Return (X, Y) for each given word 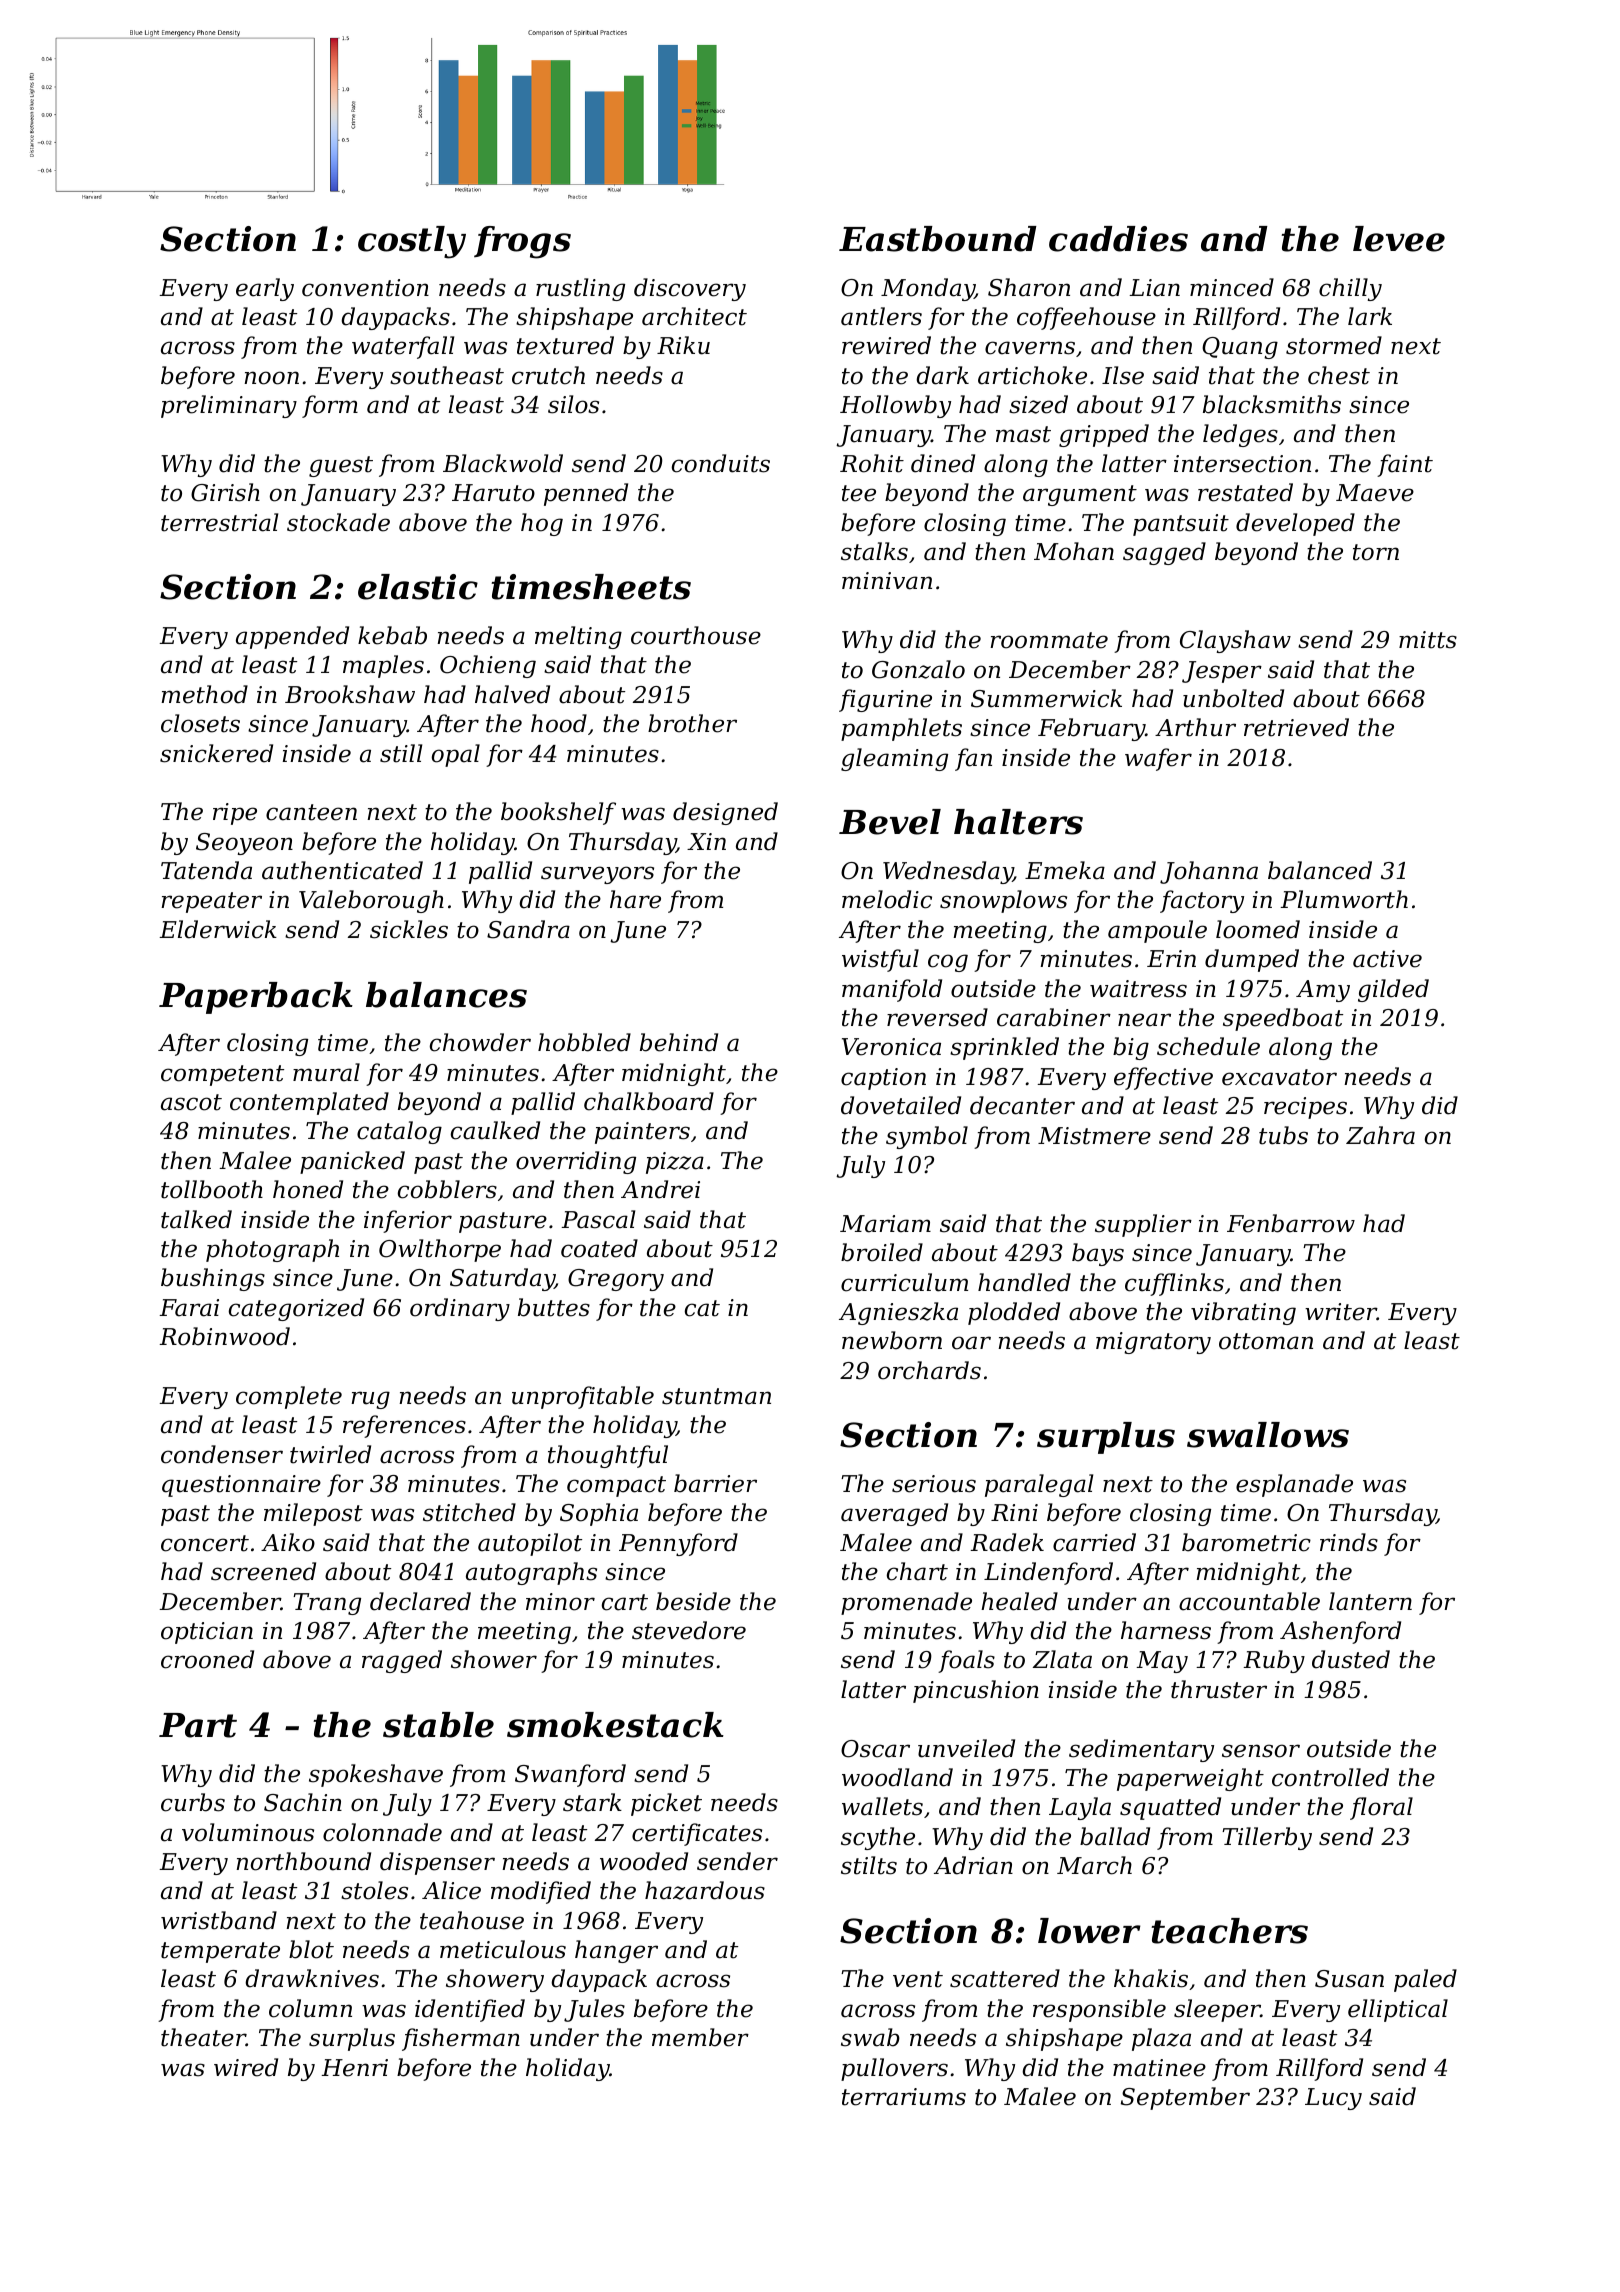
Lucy (1333, 2099)
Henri (354, 2068)
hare (635, 899)
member (700, 2037)
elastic (418, 587)
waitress (1138, 989)
